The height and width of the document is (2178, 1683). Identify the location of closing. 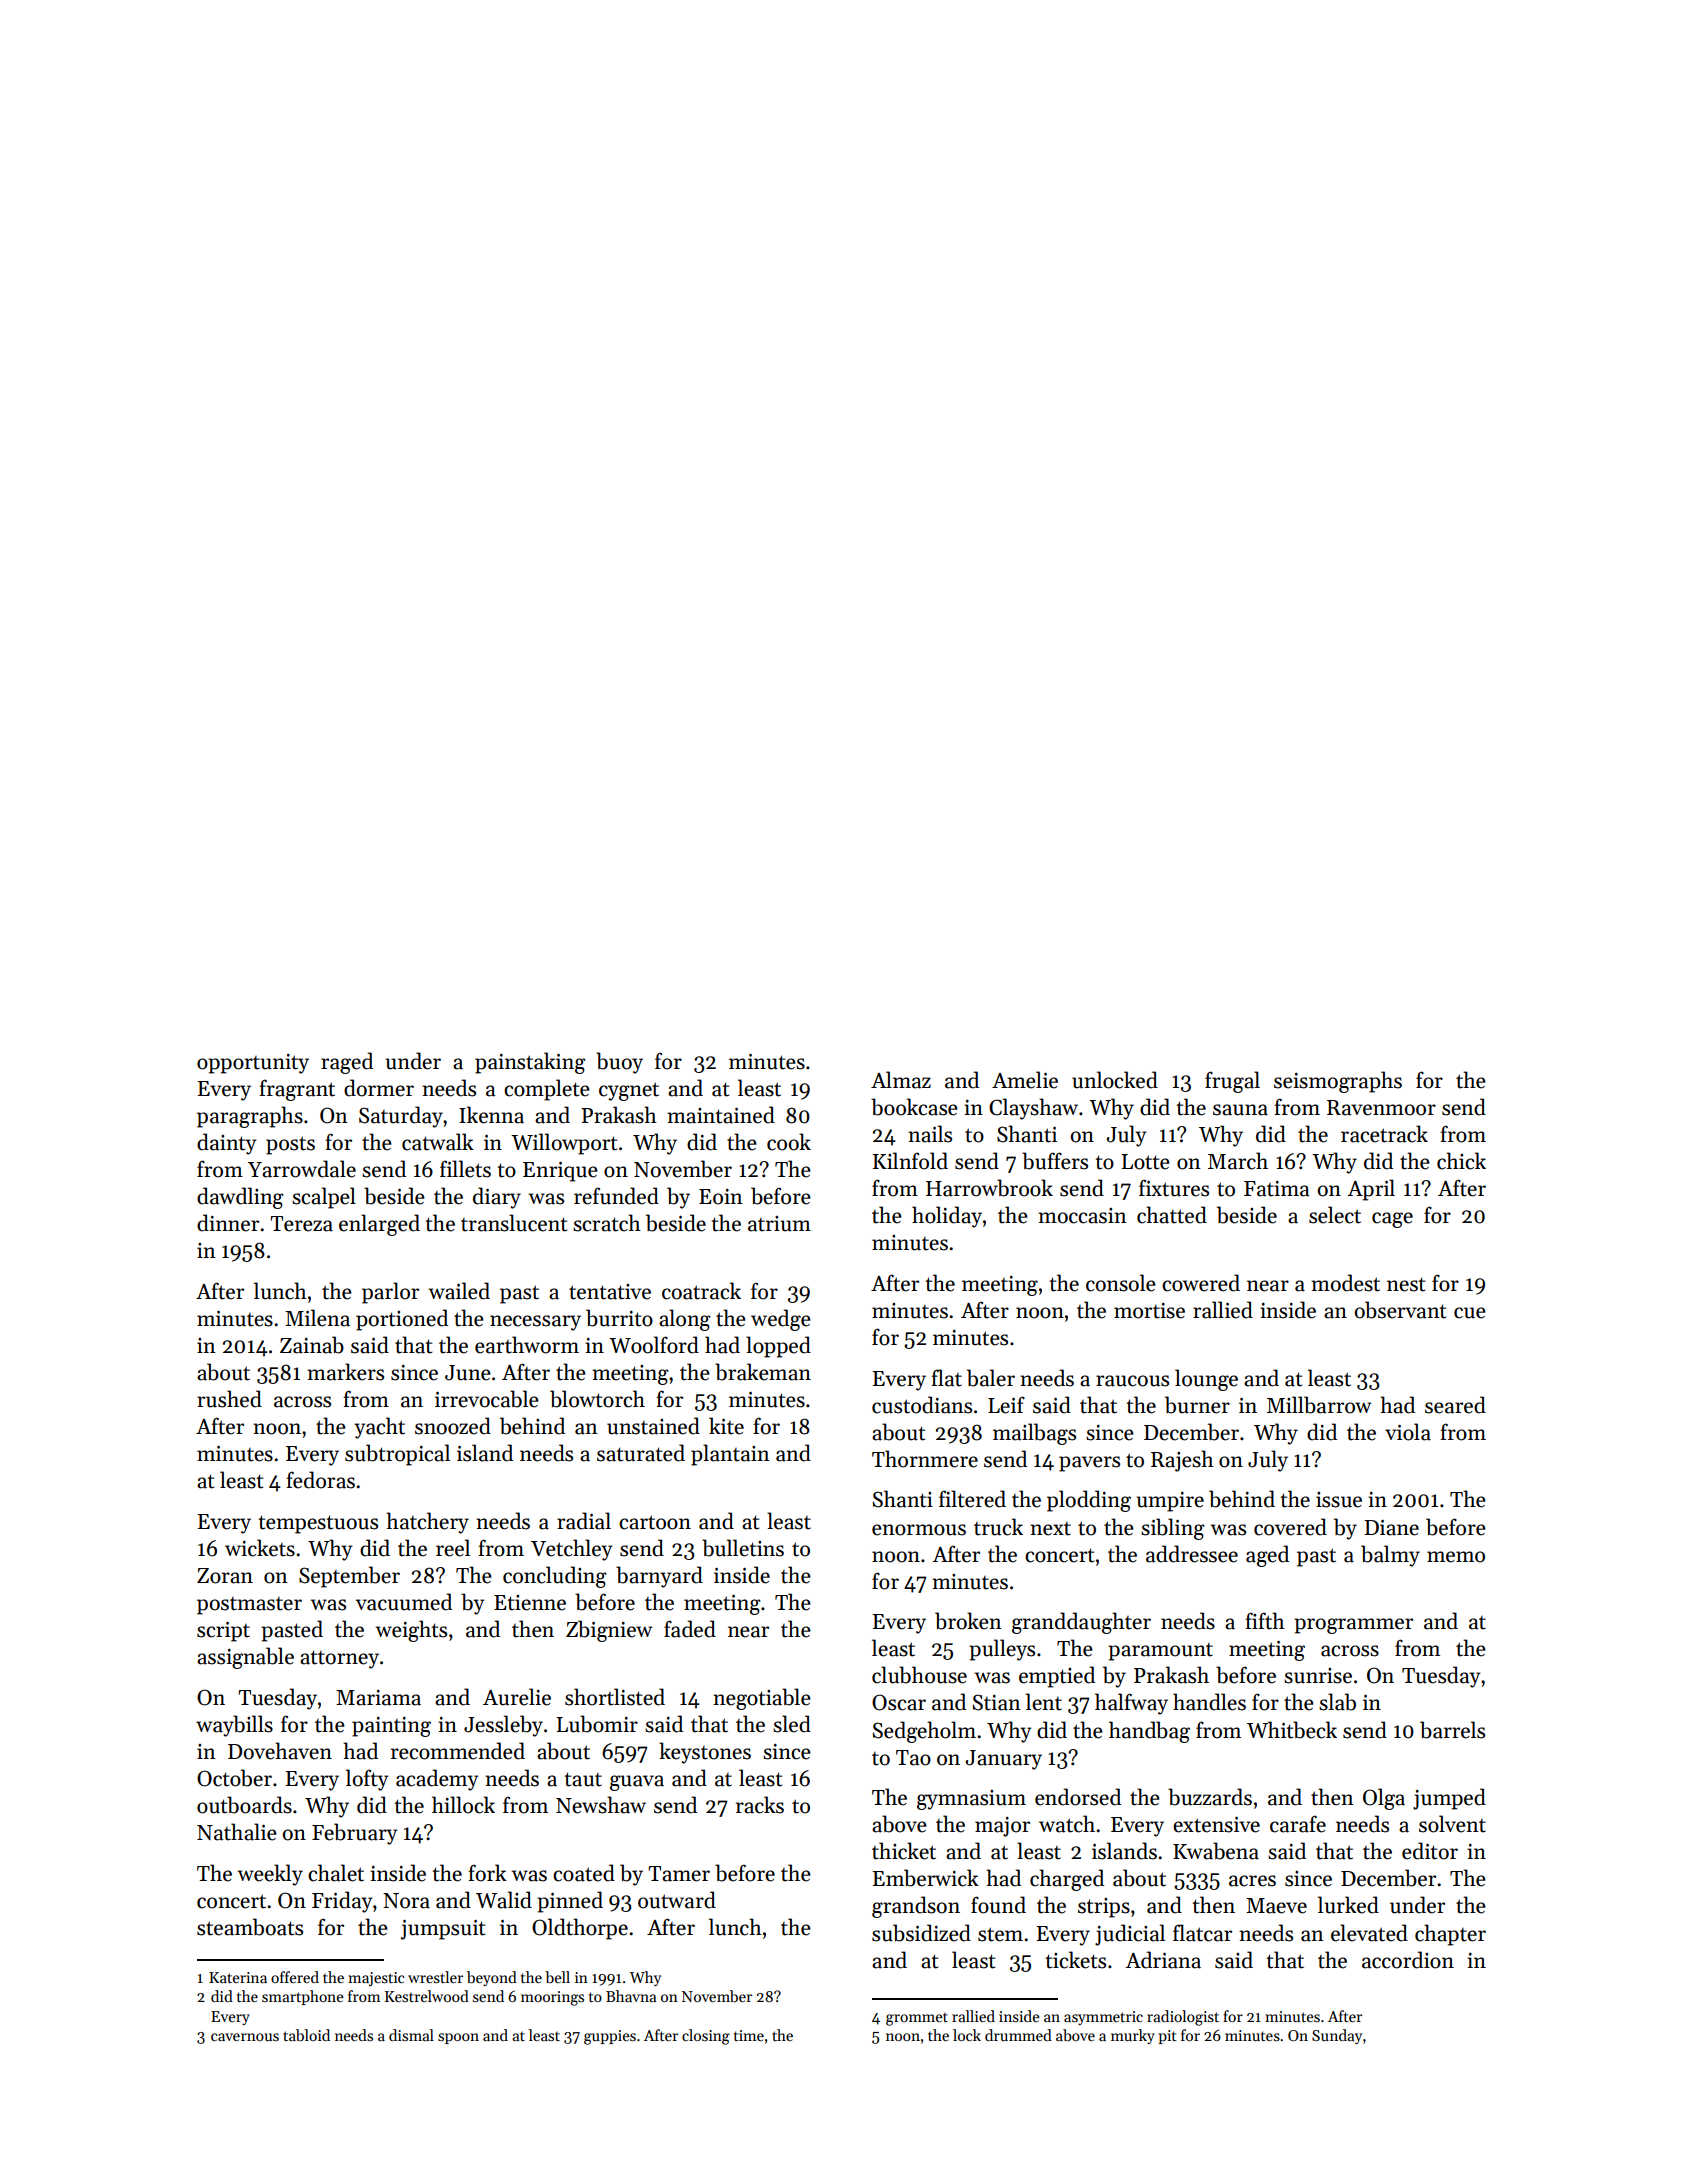
(706, 2037).
